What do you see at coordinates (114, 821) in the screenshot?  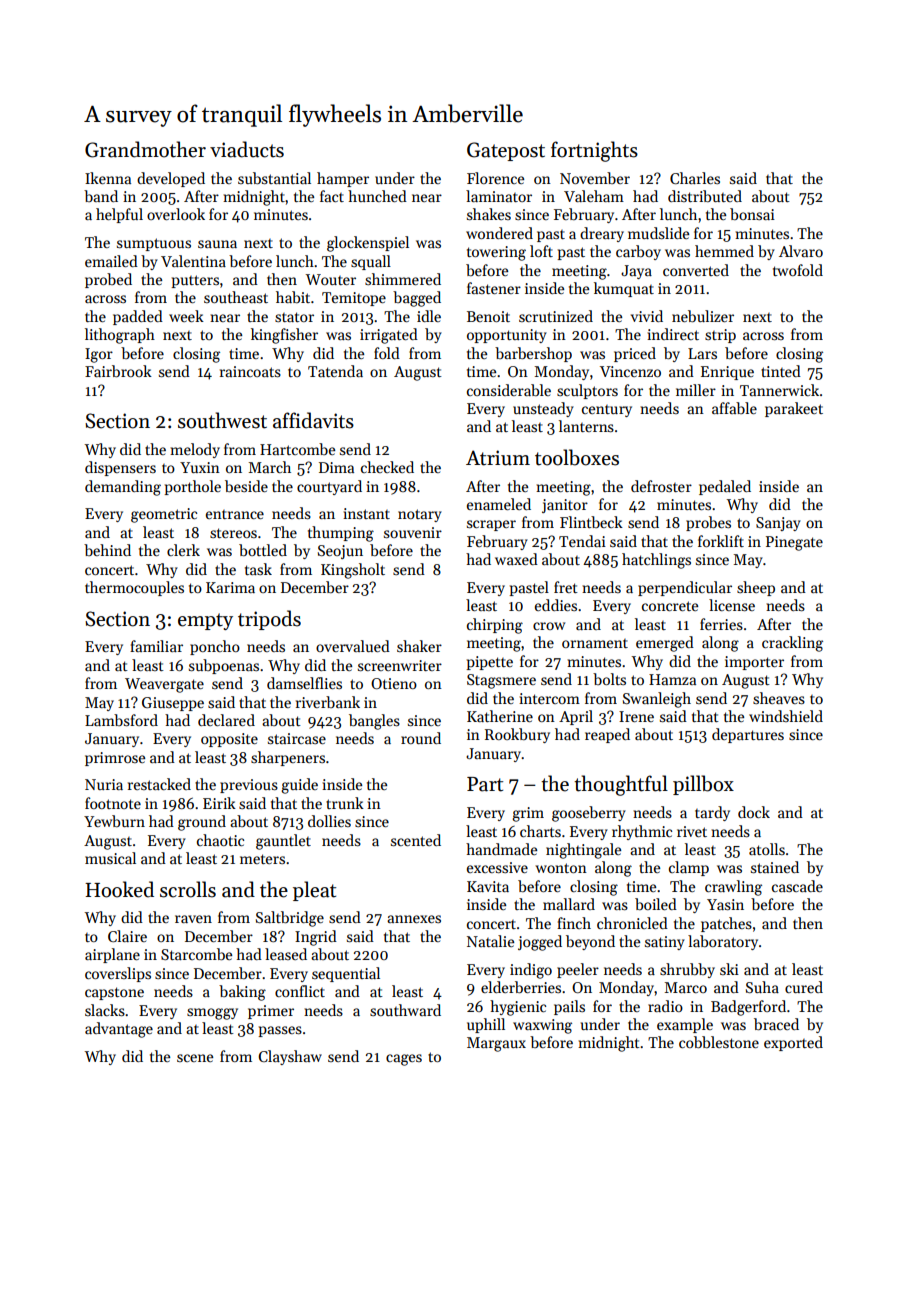 I see `Yewburn` at bounding box center [114, 821].
